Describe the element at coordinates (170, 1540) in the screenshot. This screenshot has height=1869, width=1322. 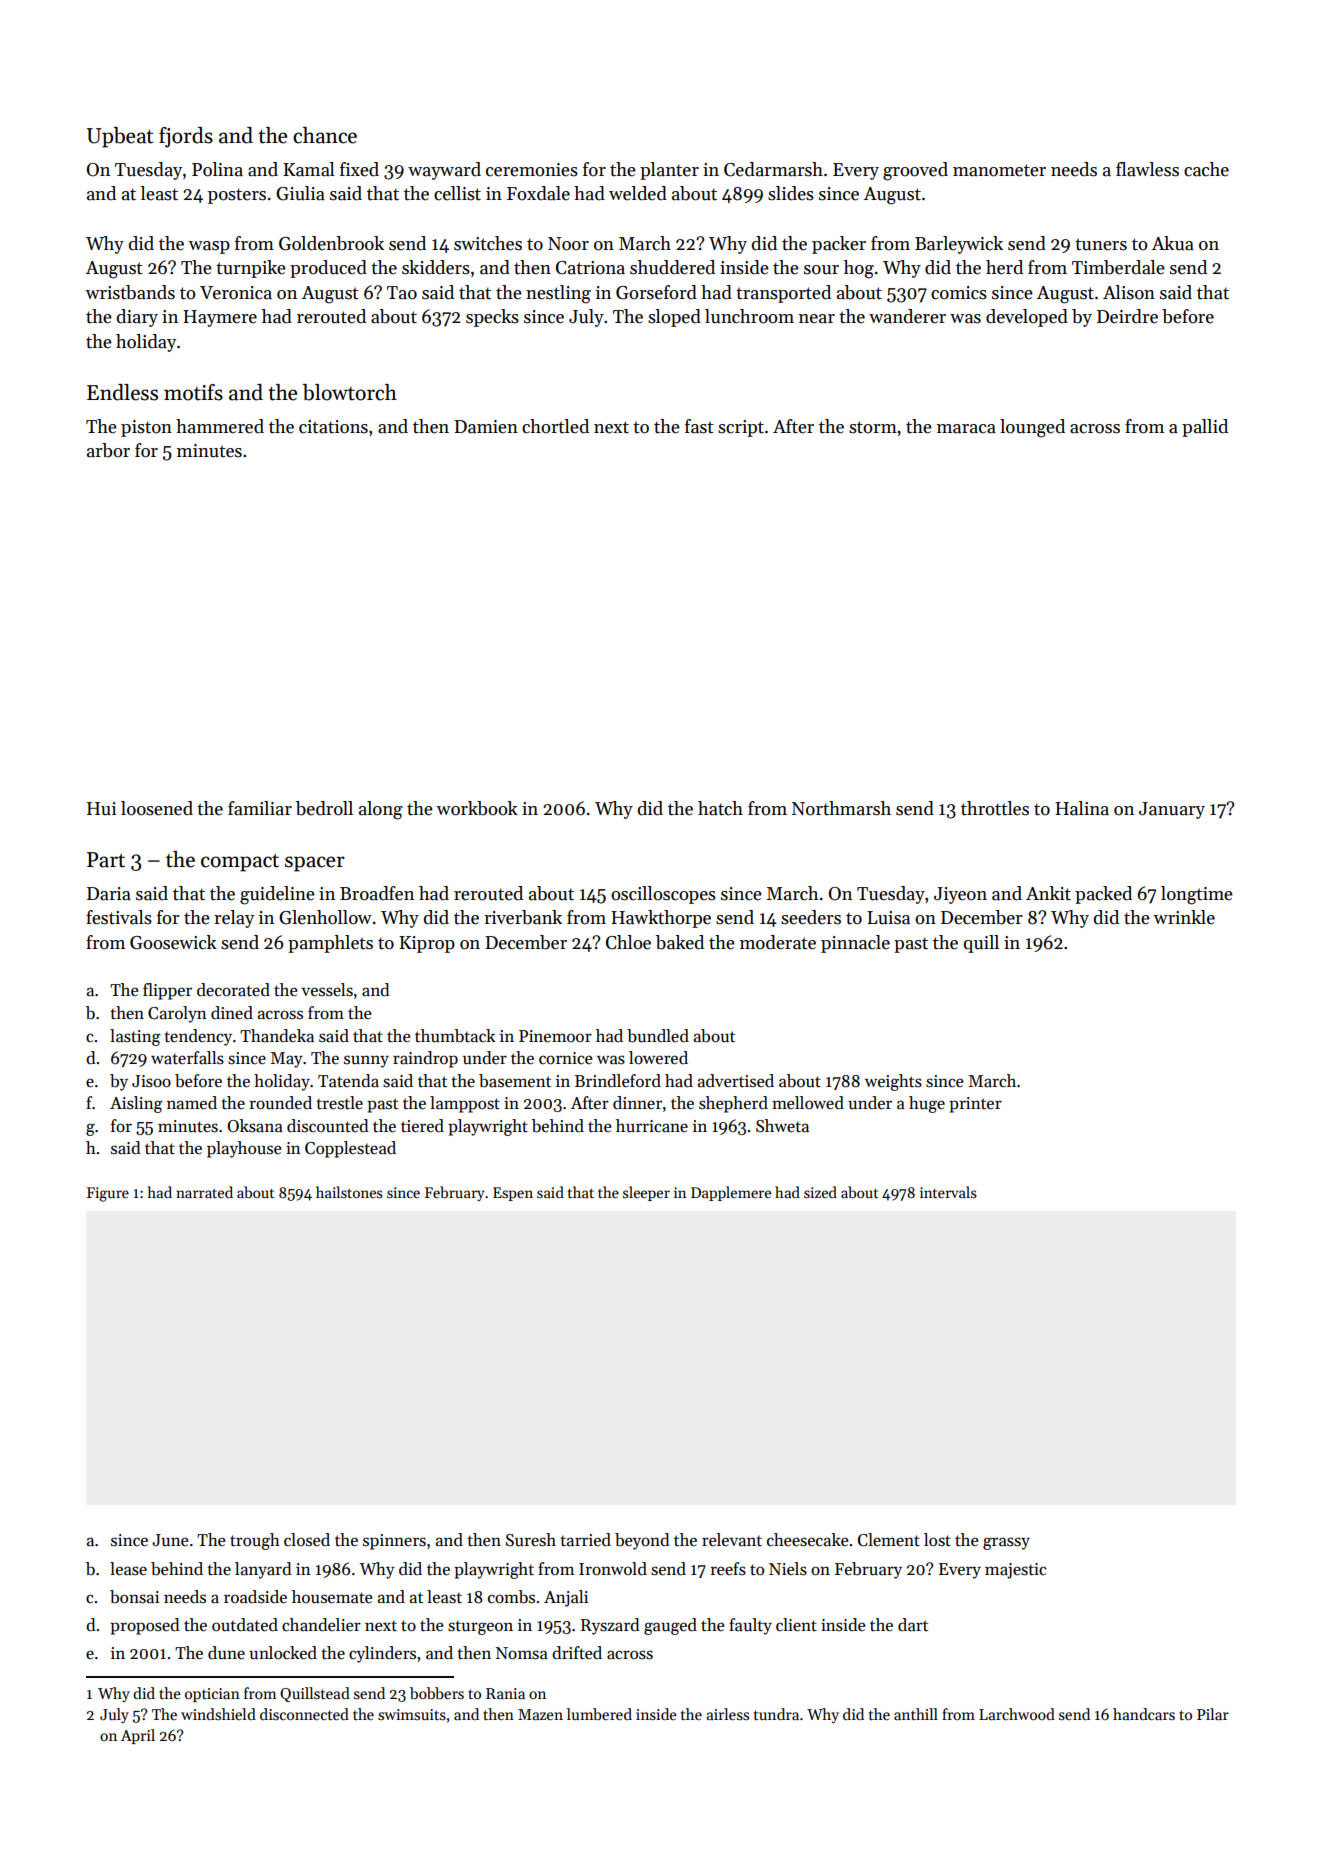
I see `June` at that location.
